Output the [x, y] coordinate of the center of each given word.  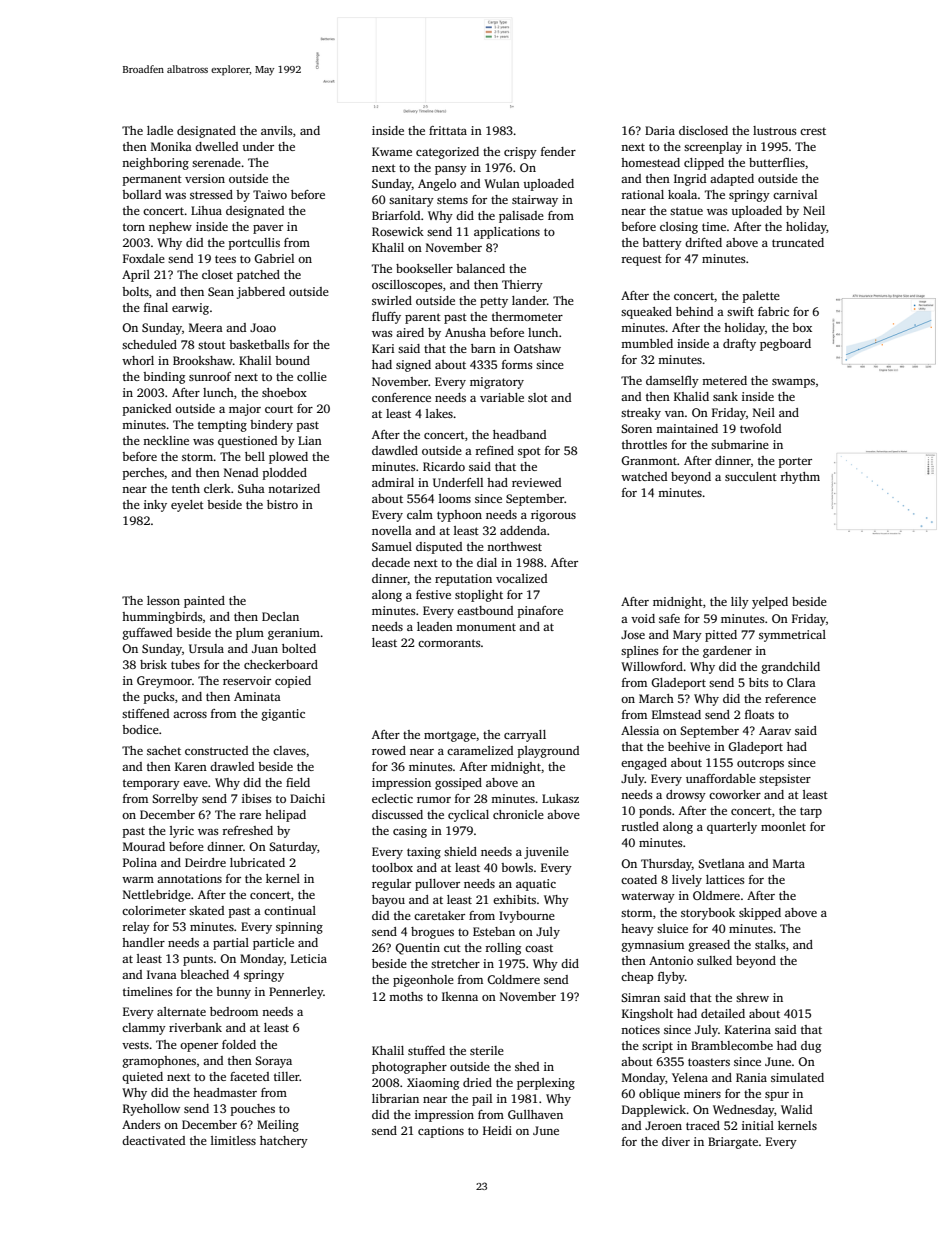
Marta [789, 863]
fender [558, 151]
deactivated [153, 1140]
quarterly [732, 828]
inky [155, 506]
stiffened [145, 713]
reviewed [536, 482]
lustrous [775, 130]
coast [539, 948]
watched [644, 476]
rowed [389, 750]
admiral [393, 482]
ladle [160, 130]
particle [273, 944]
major [245, 410]
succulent [751, 476]
